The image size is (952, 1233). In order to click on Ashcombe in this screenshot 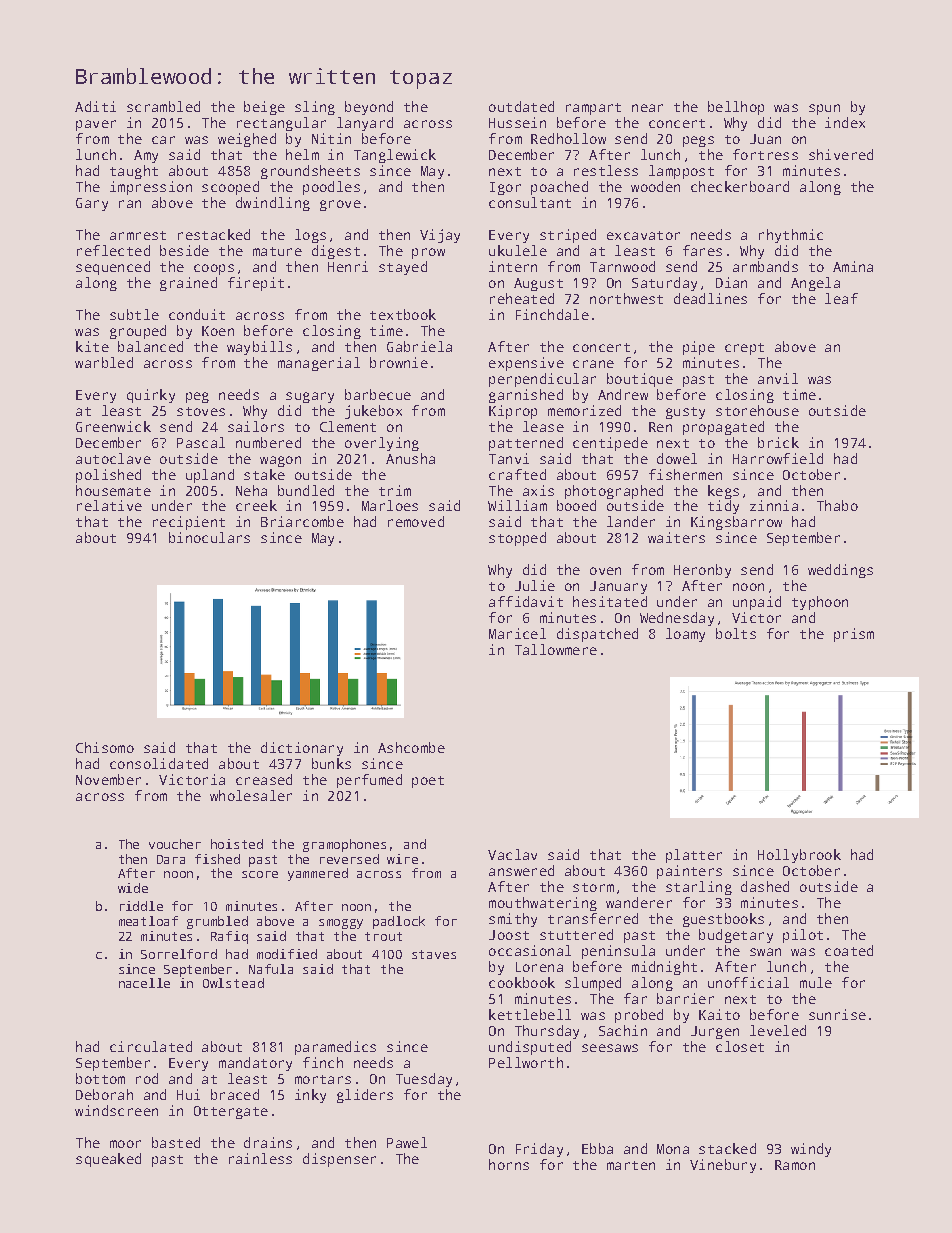, I will do `click(411, 747)`.
